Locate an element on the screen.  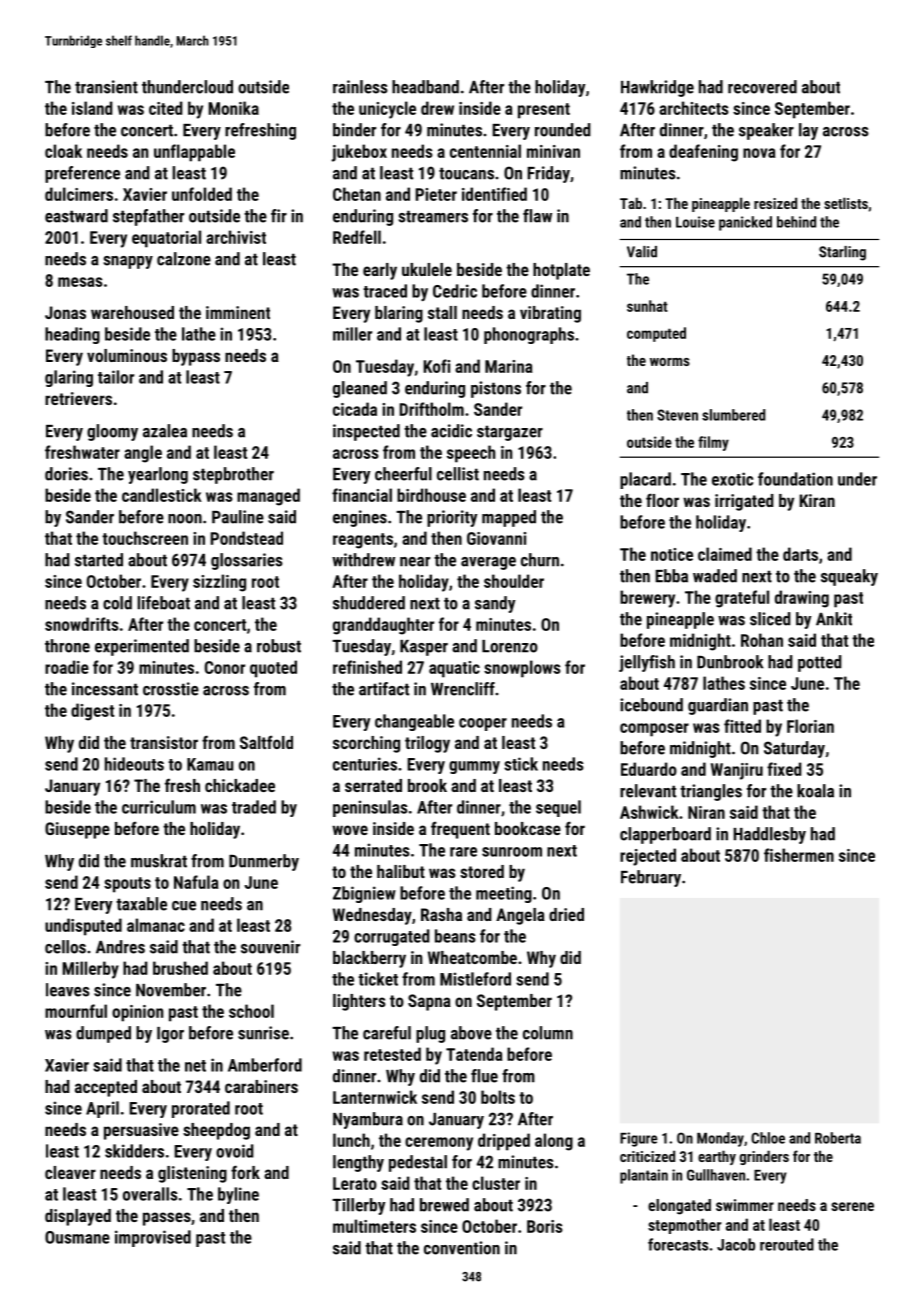
foundation is located at coordinates (795, 479).
